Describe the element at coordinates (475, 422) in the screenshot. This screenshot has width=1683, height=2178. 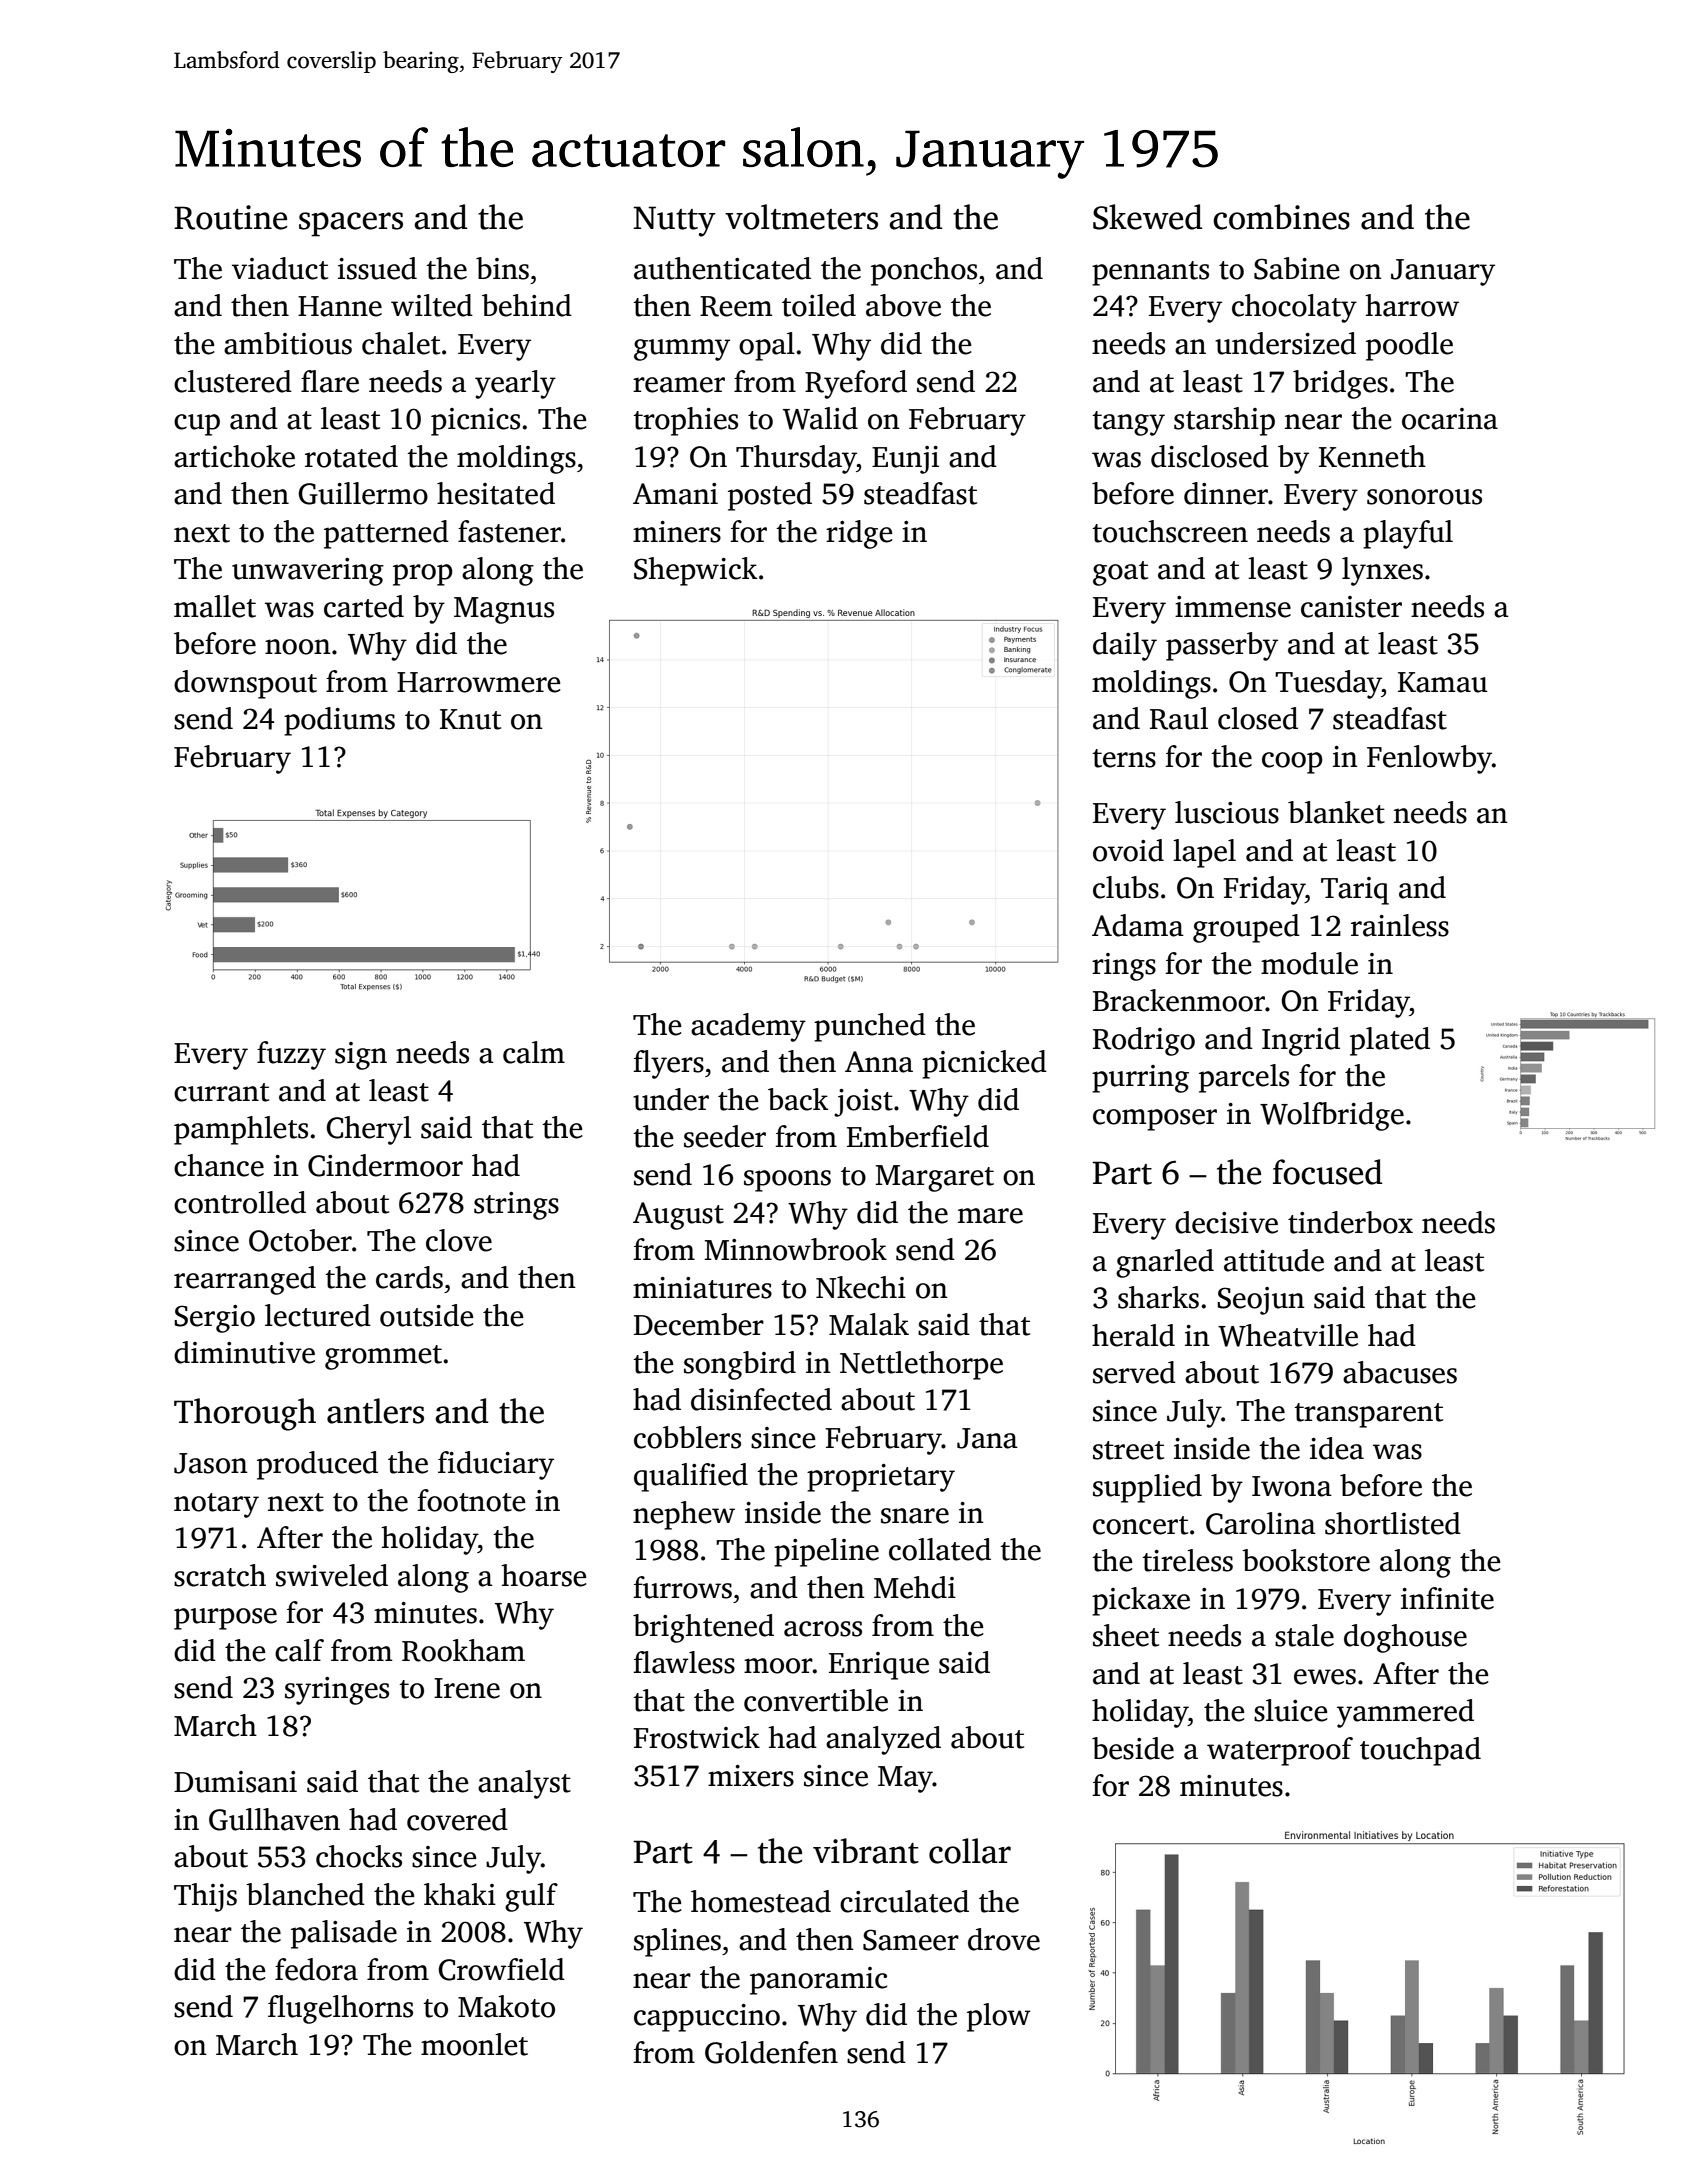
I see `picnics` at that location.
